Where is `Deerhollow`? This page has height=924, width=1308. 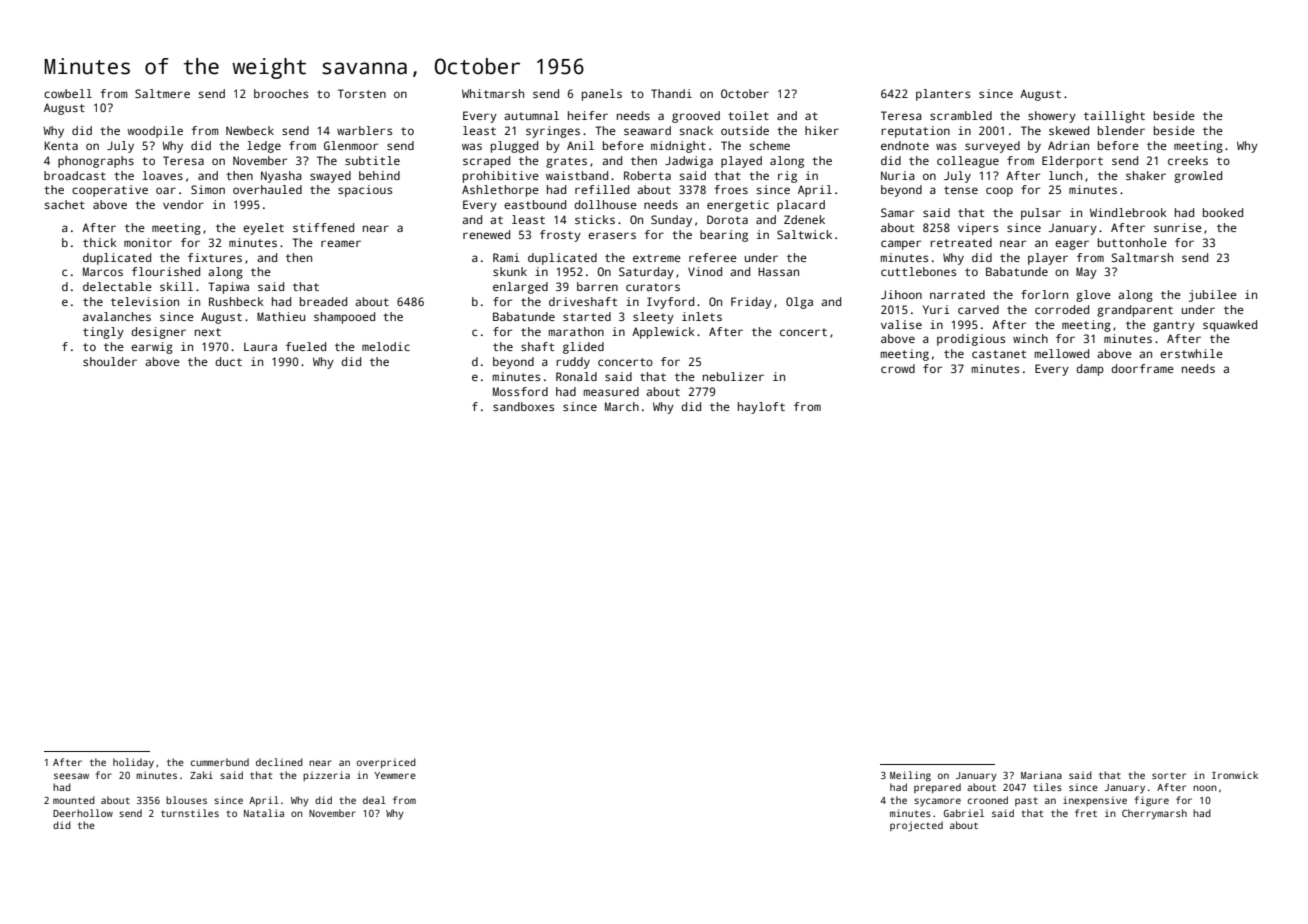 Deerhollow is located at coordinates (83, 813).
